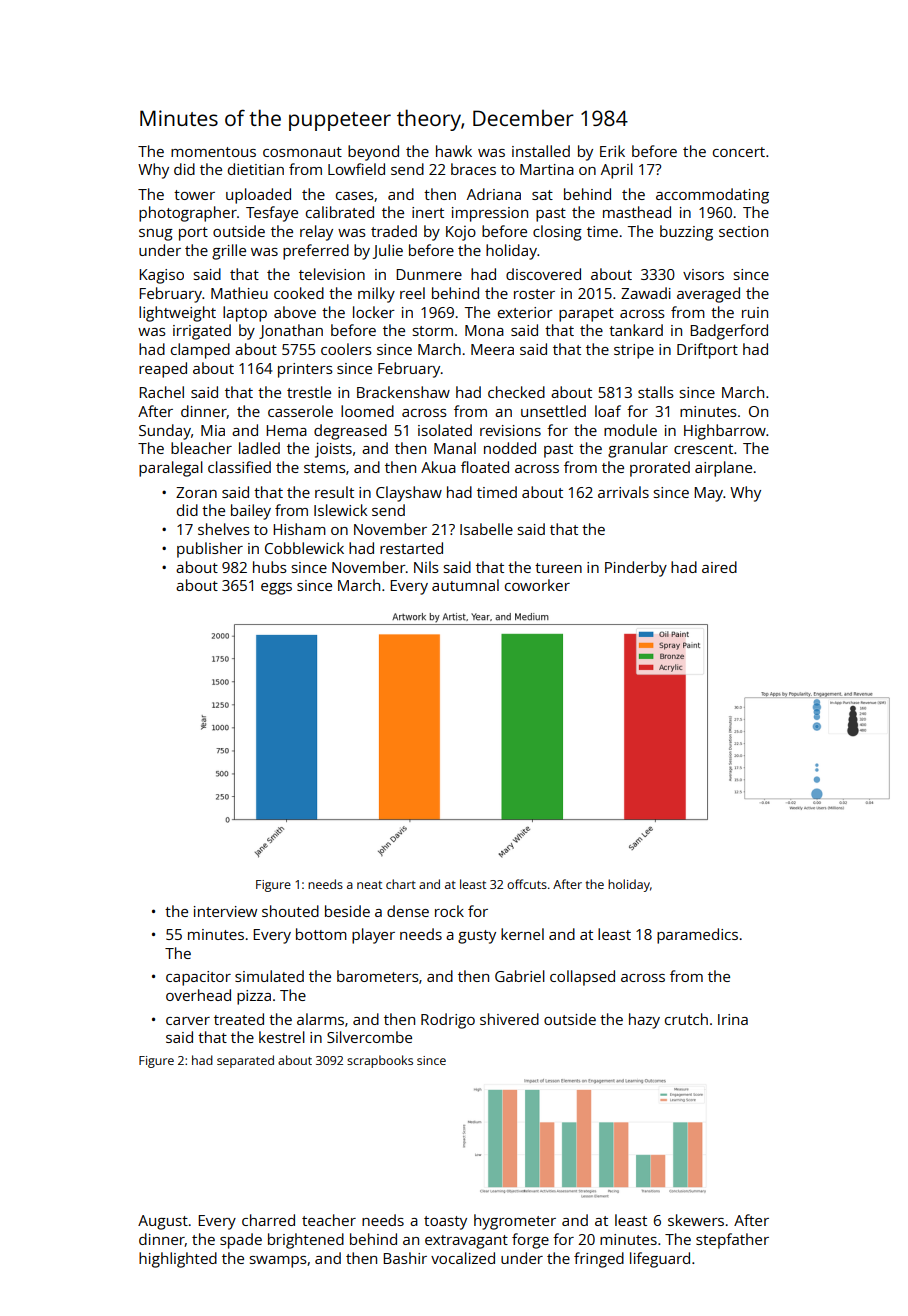 The height and width of the document is (1316, 908). Describe the element at coordinates (225, 911) in the document. I see `interview` at that location.
